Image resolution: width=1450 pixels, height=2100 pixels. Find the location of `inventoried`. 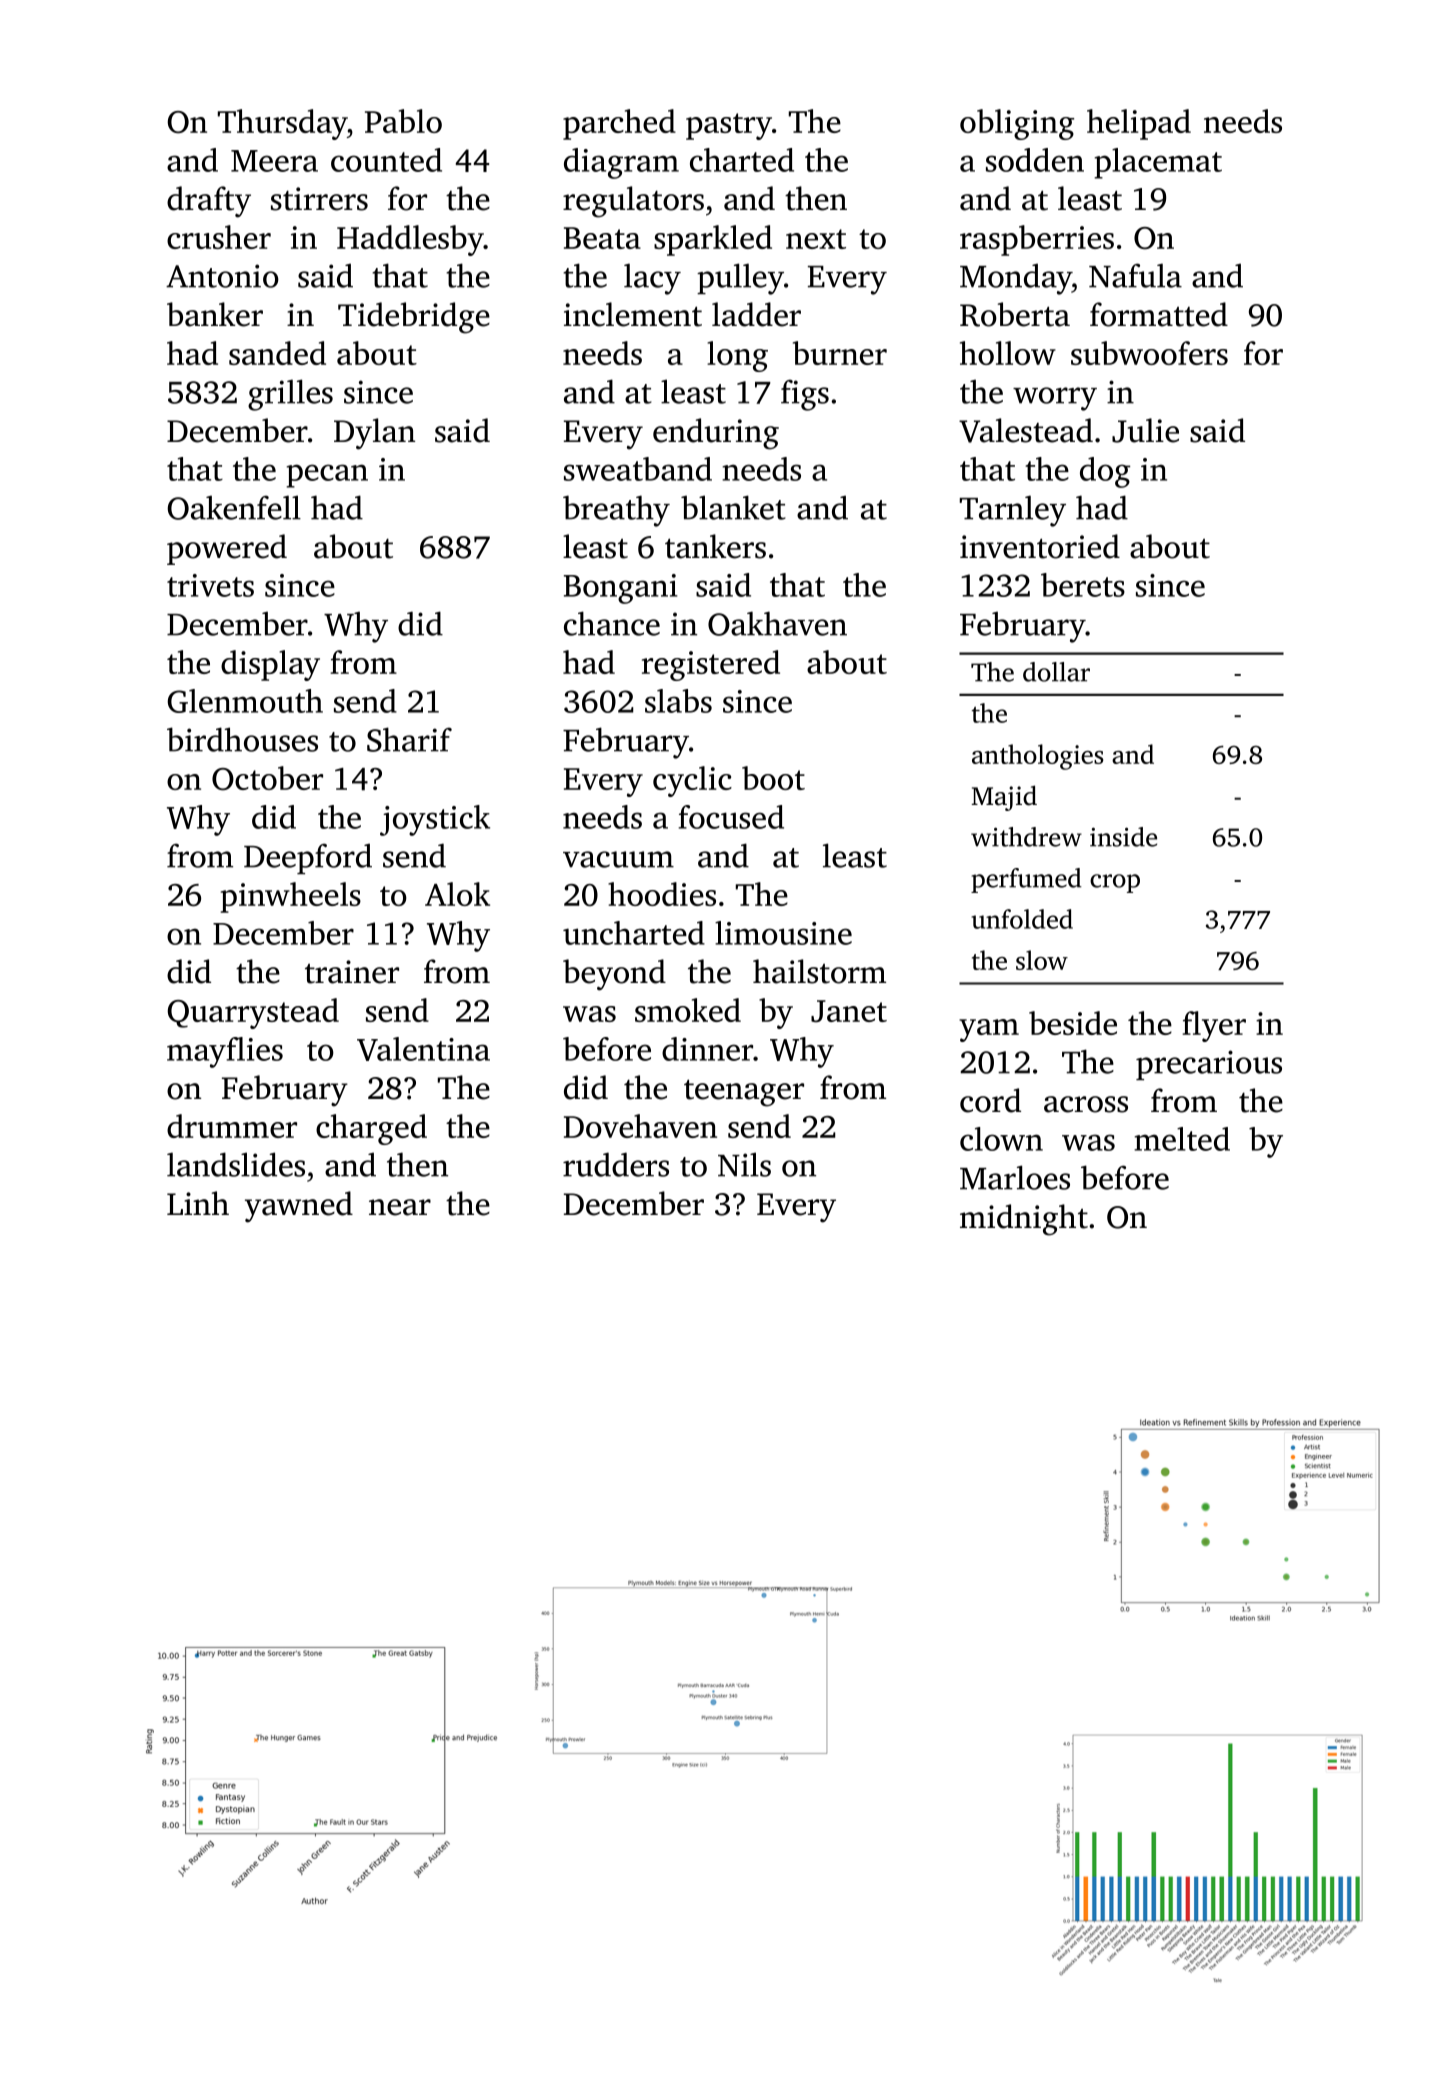

inventoried is located at coordinates (1040, 546).
